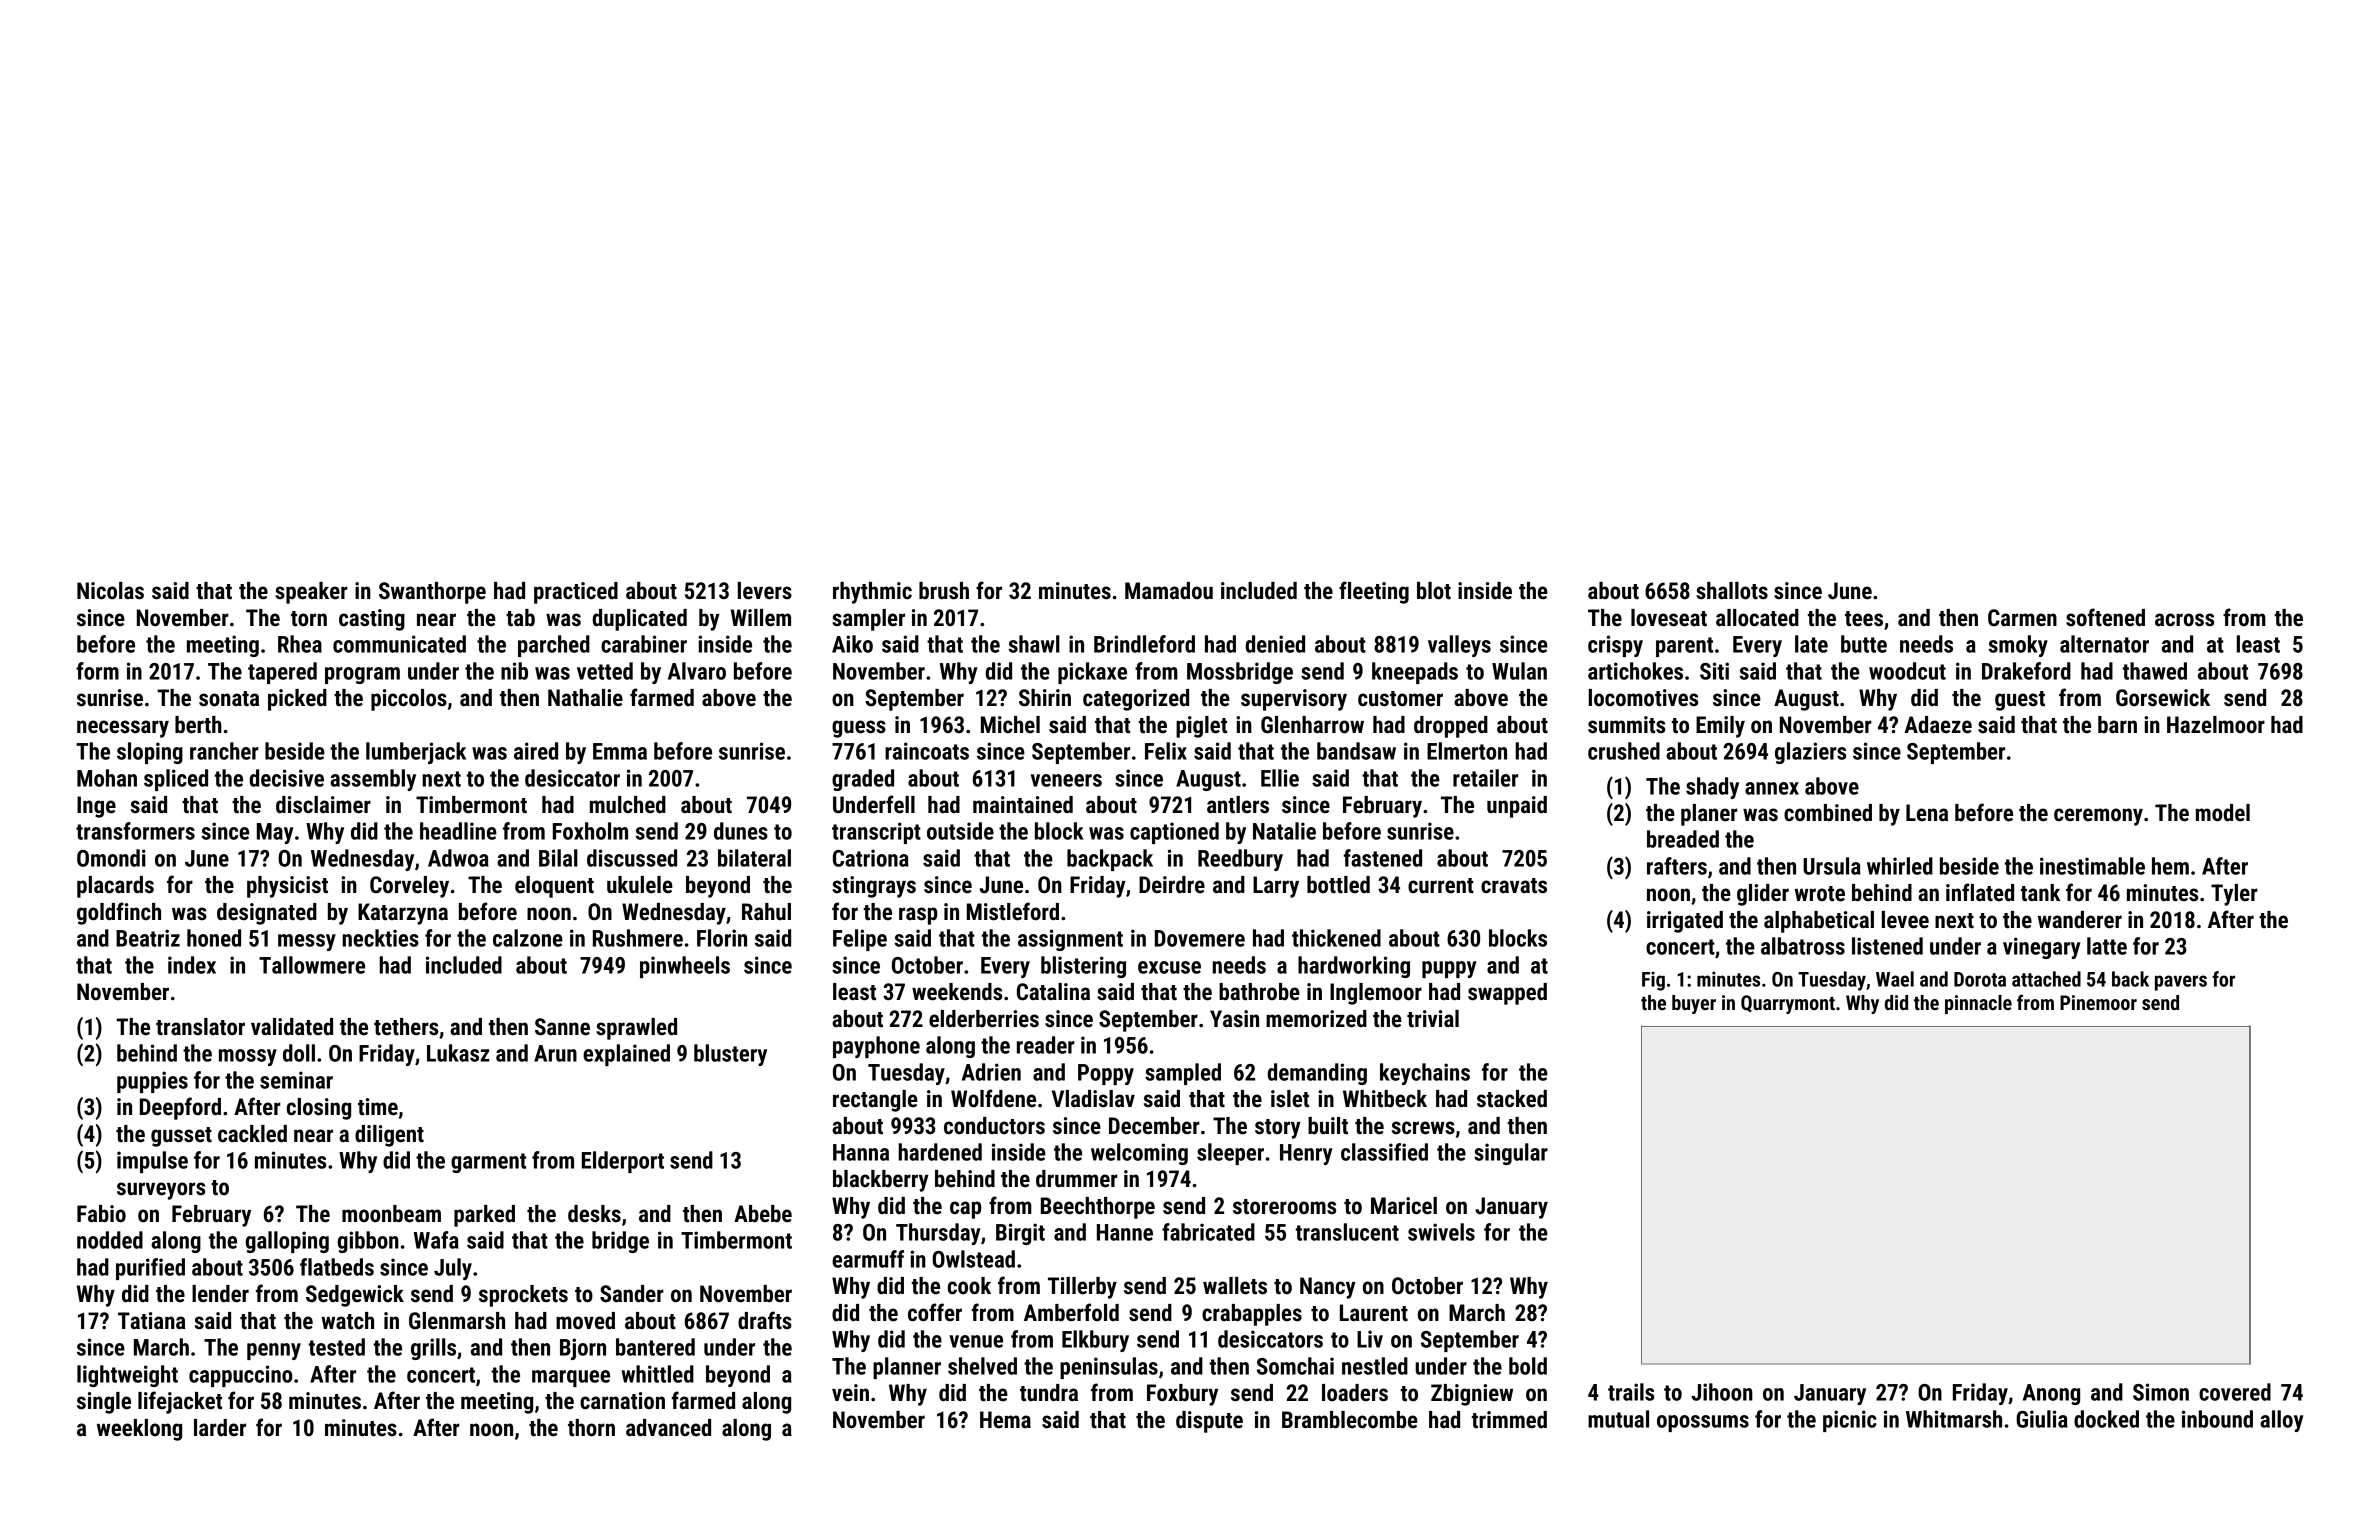 This screenshot has height=1540, width=2380. I want to click on Quarrymont, so click(1788, 1004).
